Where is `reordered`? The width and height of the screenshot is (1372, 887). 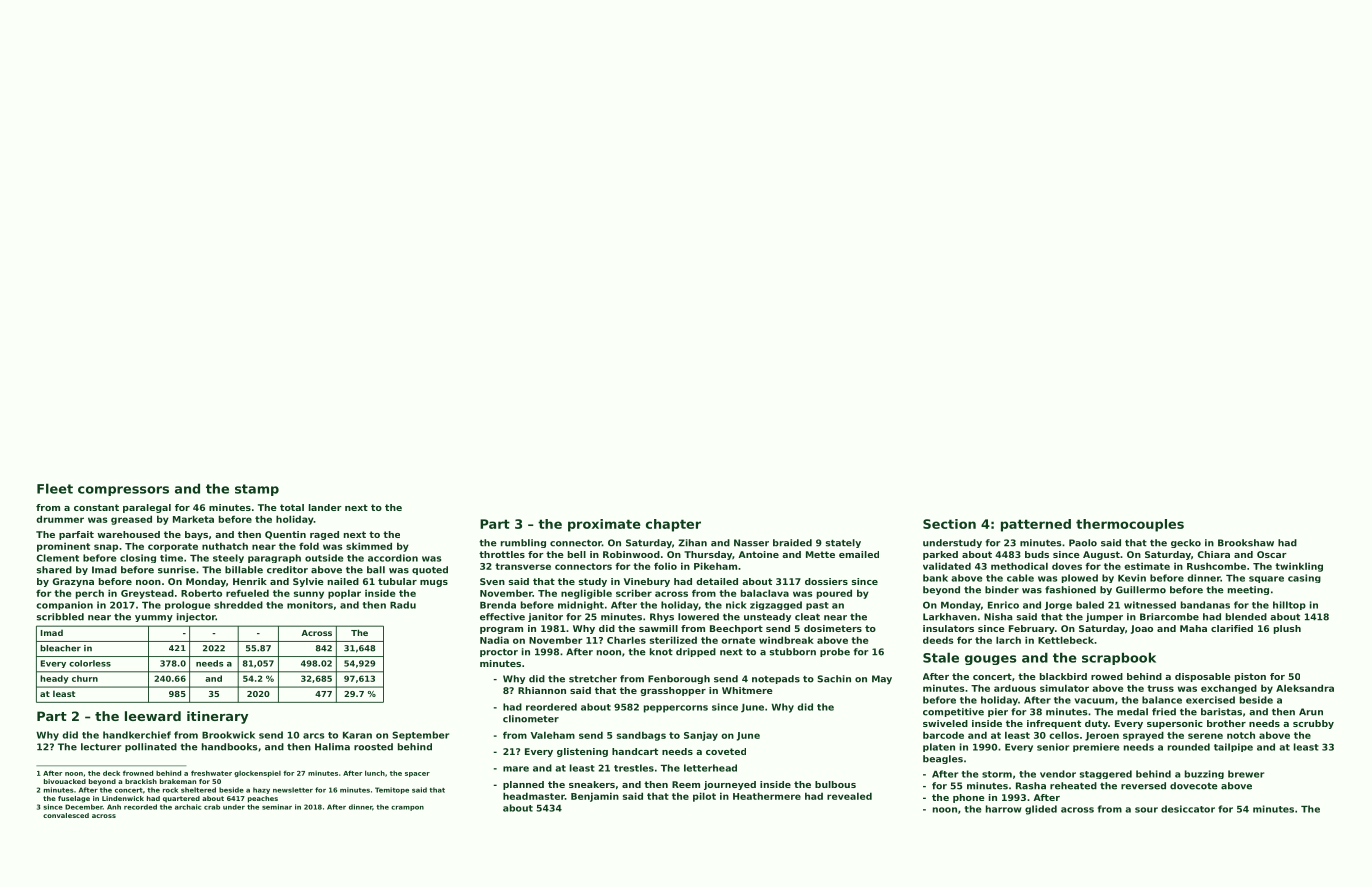 reordered is located at coordinates (551, 707).
